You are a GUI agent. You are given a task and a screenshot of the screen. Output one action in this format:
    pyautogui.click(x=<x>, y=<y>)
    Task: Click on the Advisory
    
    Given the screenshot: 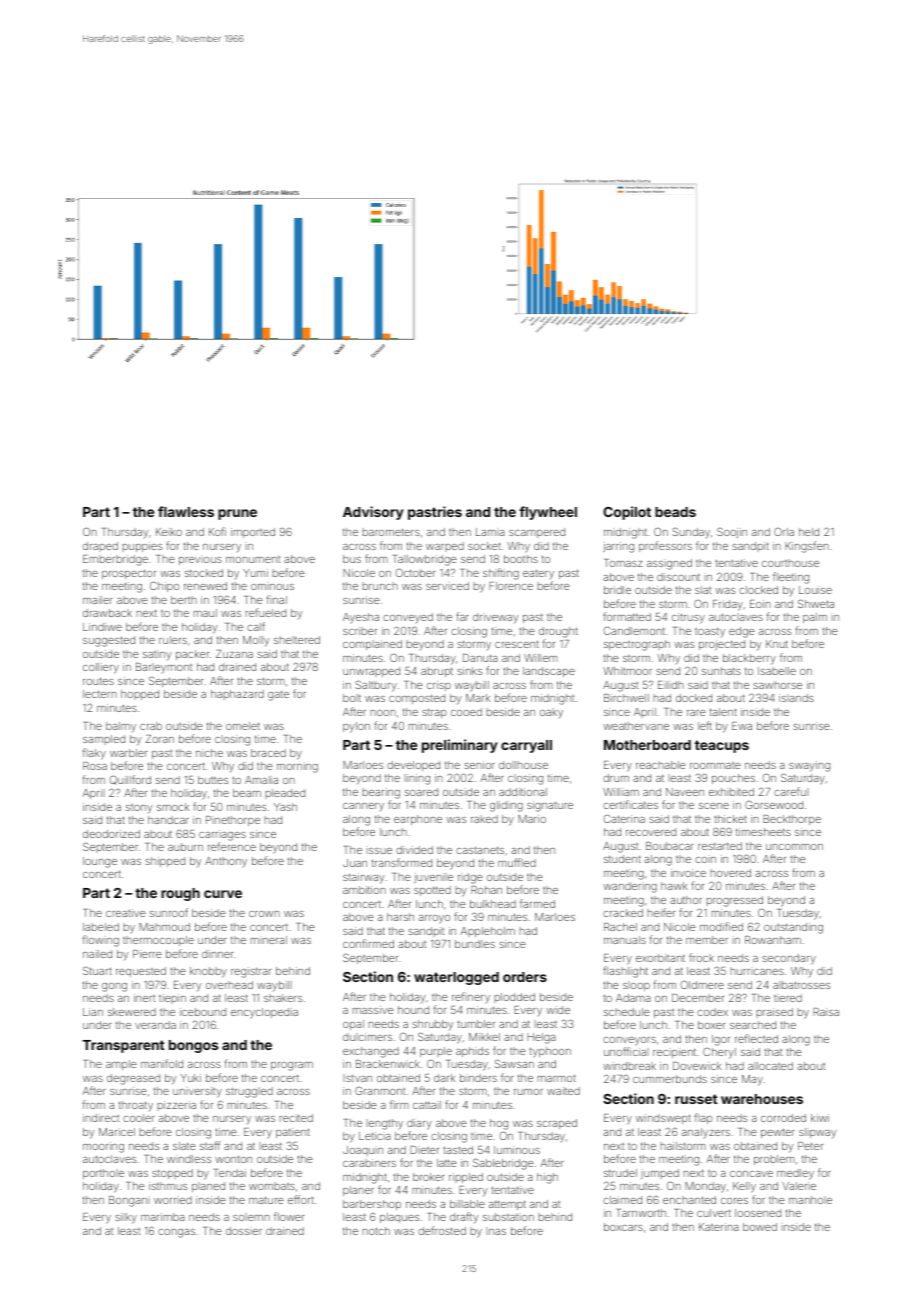 What is the action you would take?
    pyautogui.click(x=373, y=513)
